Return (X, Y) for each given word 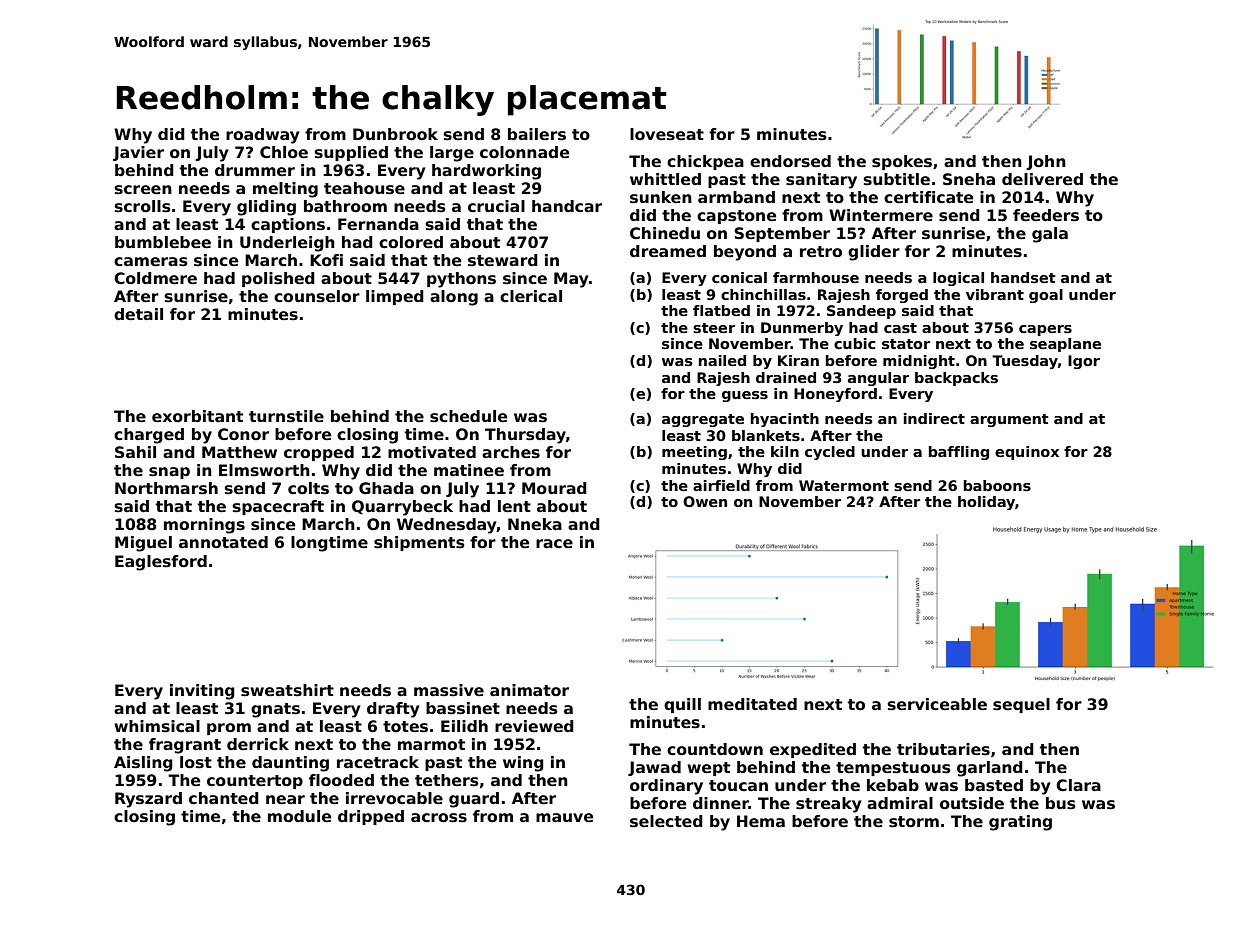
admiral (900, 803)
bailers (537, 134)
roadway (262, 136)
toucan (738, 786)
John (1046, 162)
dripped (371, 817)
